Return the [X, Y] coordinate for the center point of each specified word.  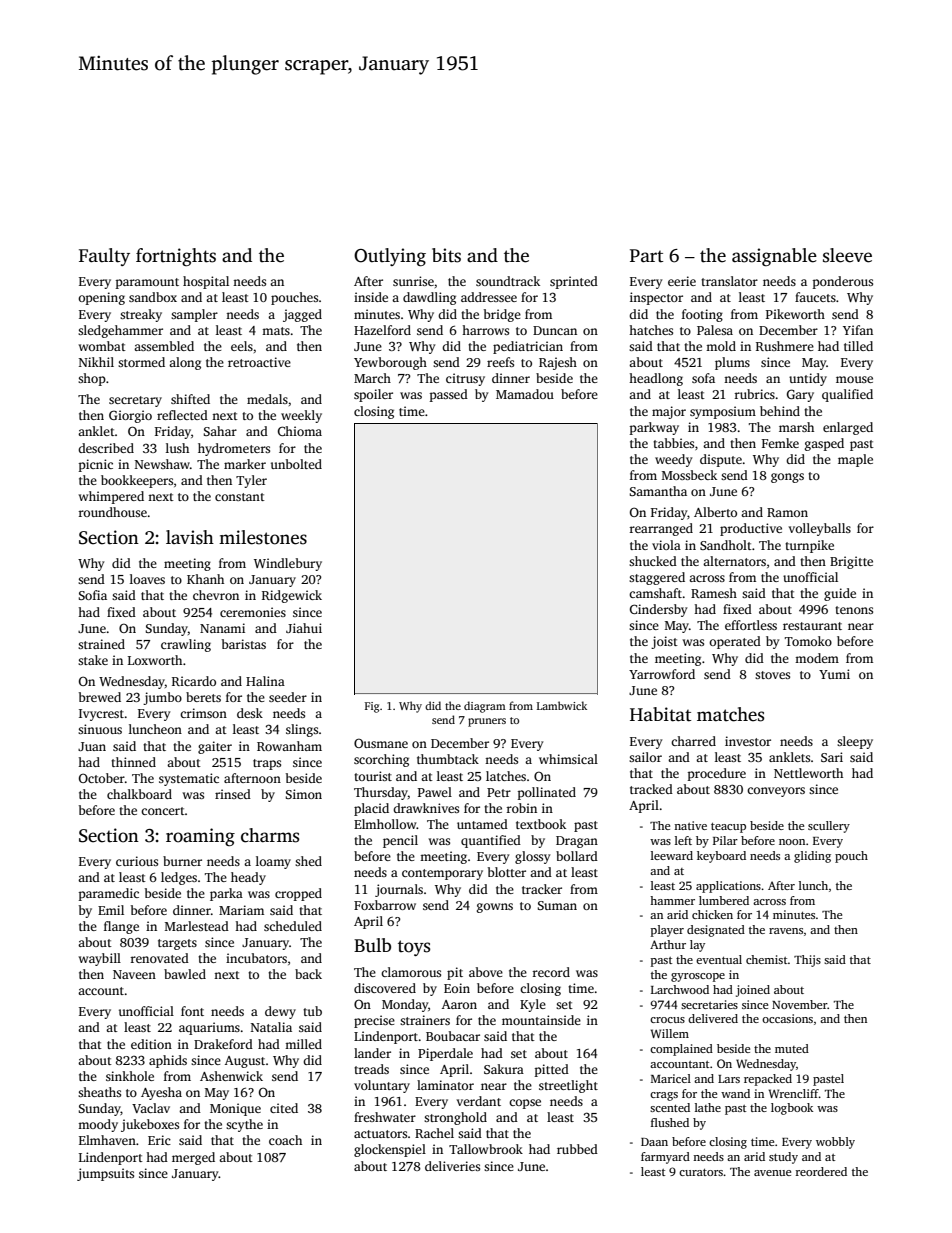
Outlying [390, 257]
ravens [786, 931]
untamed [482, 824]
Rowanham [289, 746]
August [245, 1062]
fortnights [176, 257]
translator [729, 281]
